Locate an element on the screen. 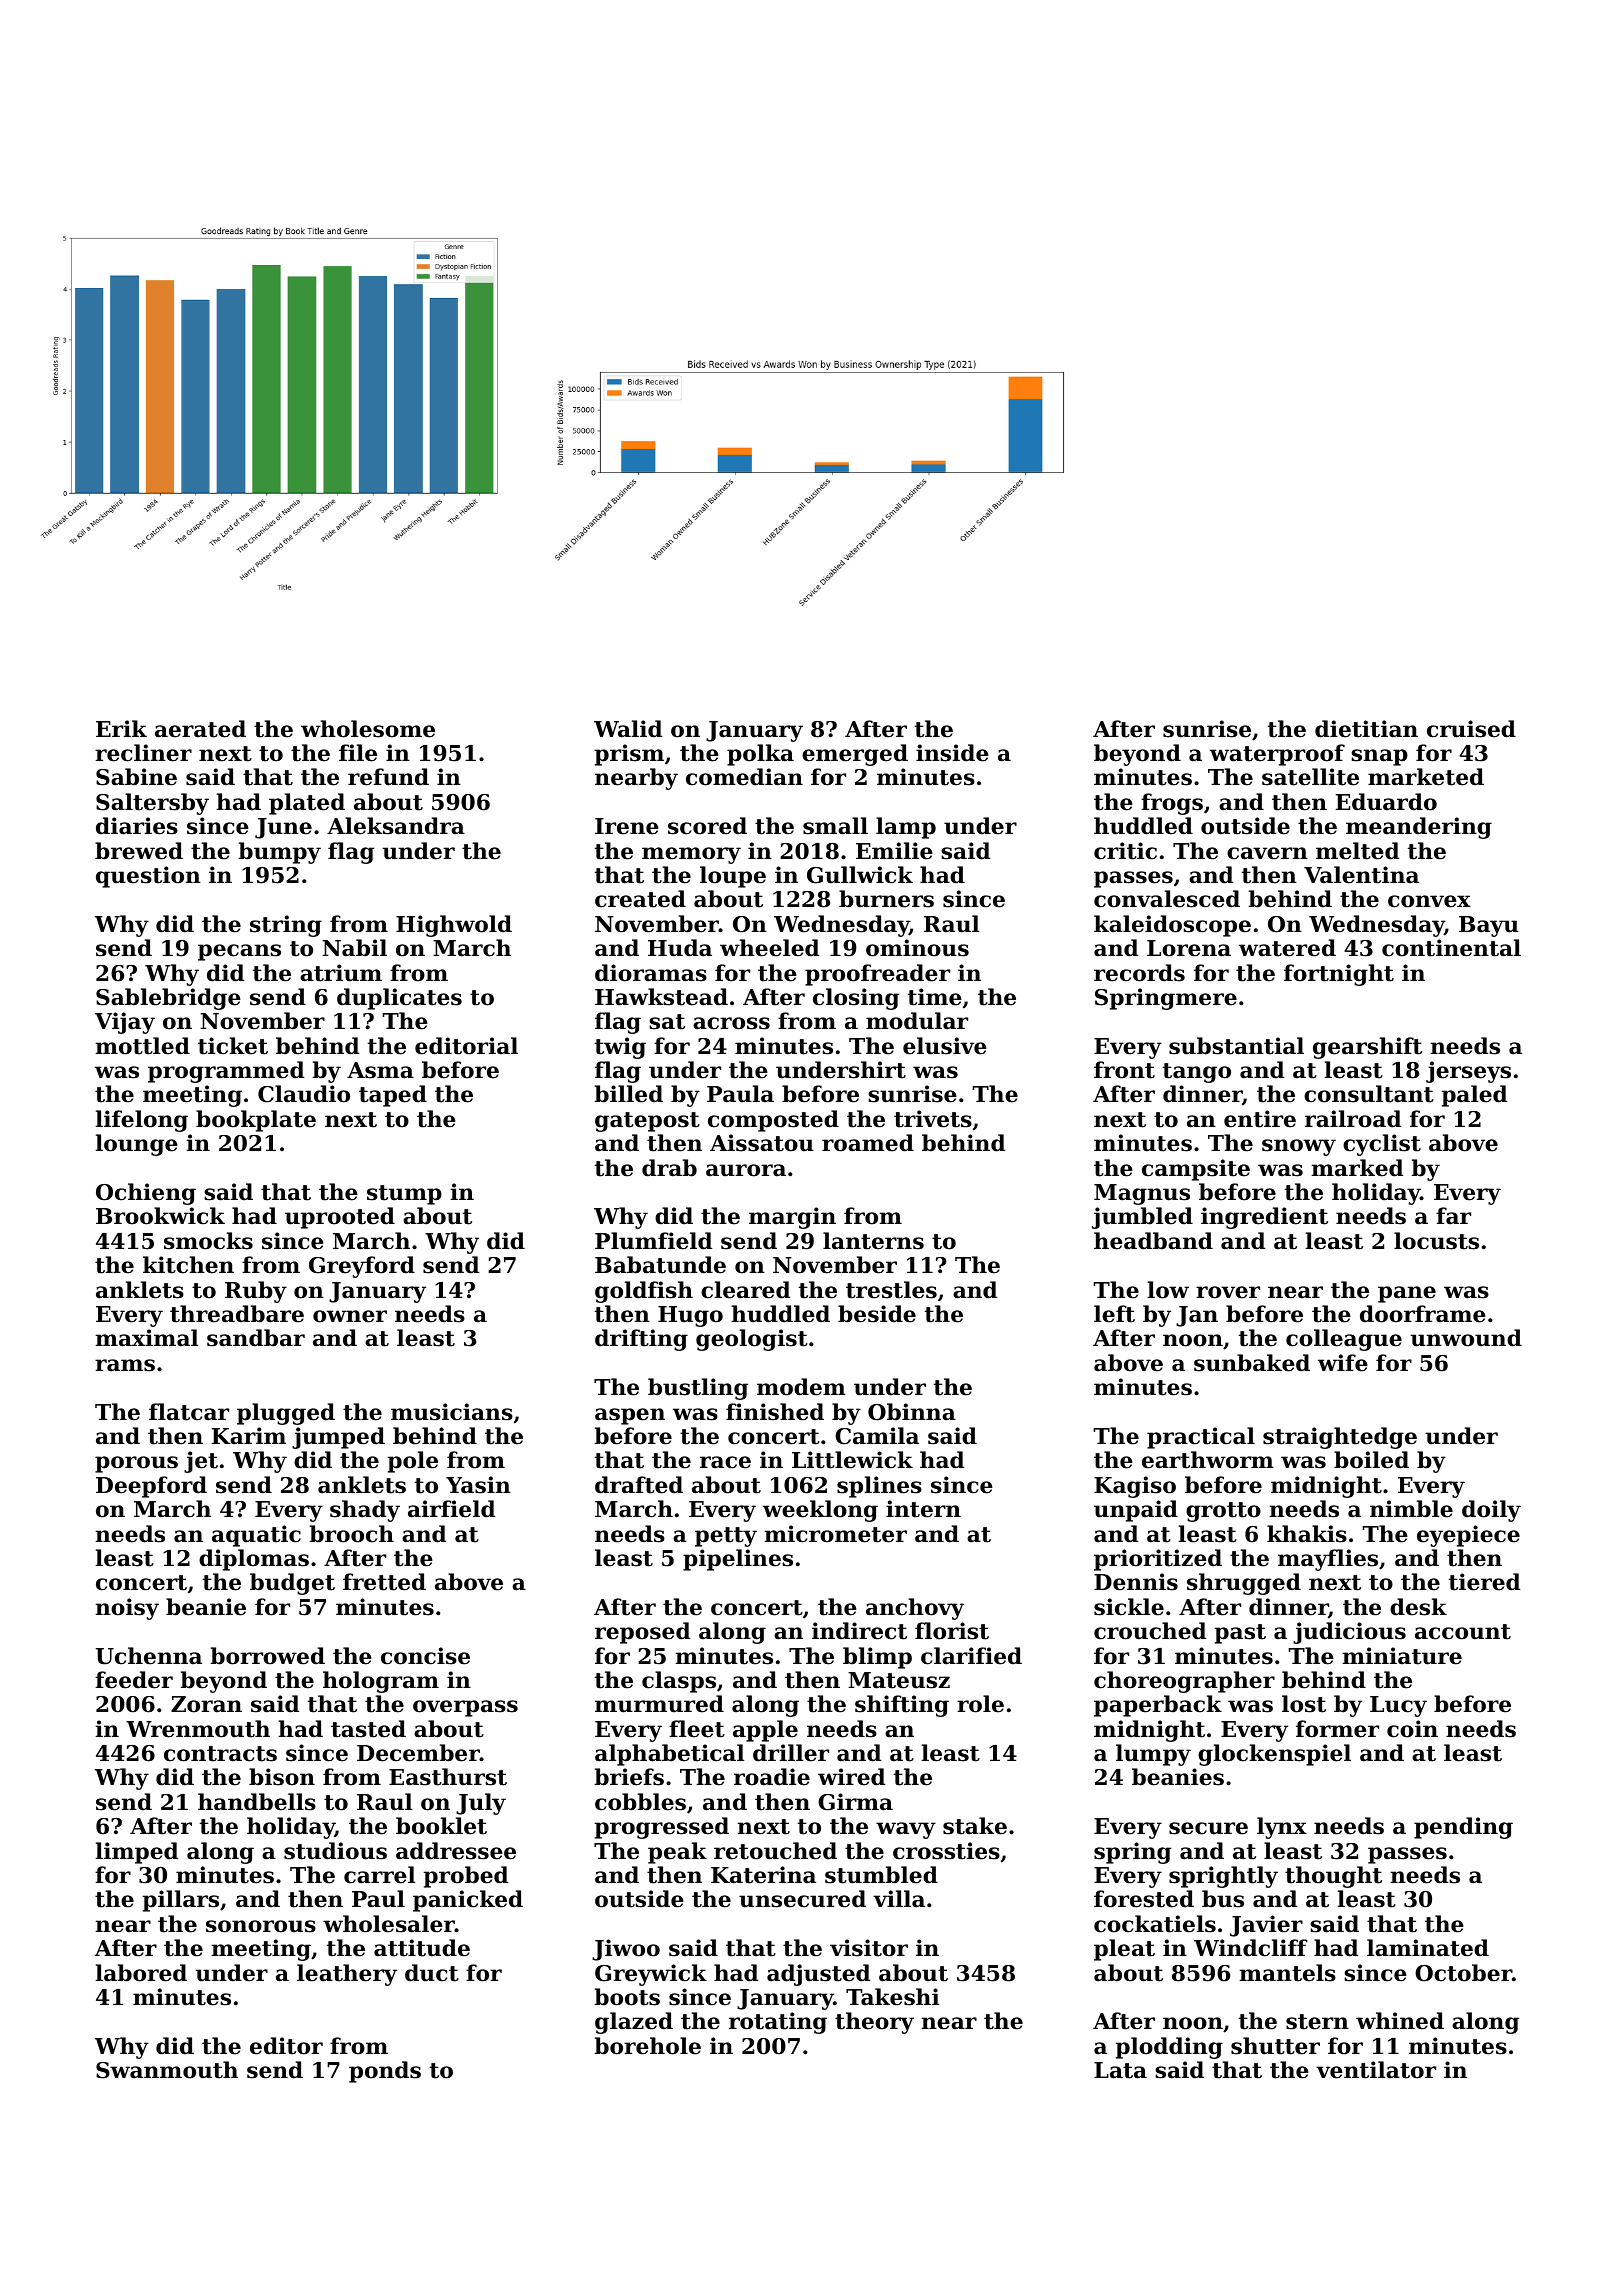 The width and height of the screenshot is (1620, 2292). Aleksandra is located at coordinates (396, 826).
